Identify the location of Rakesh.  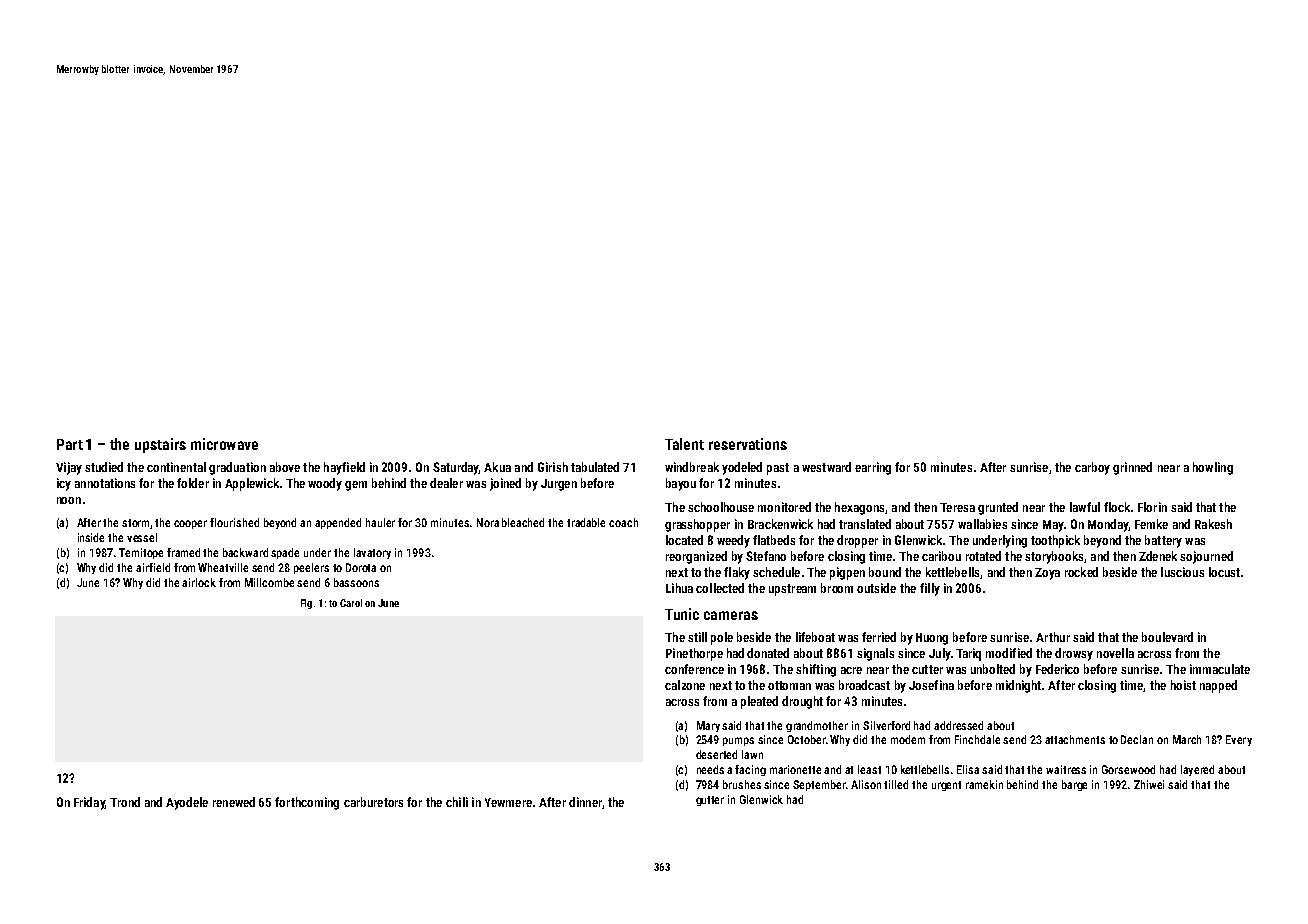
(1213, 524).
